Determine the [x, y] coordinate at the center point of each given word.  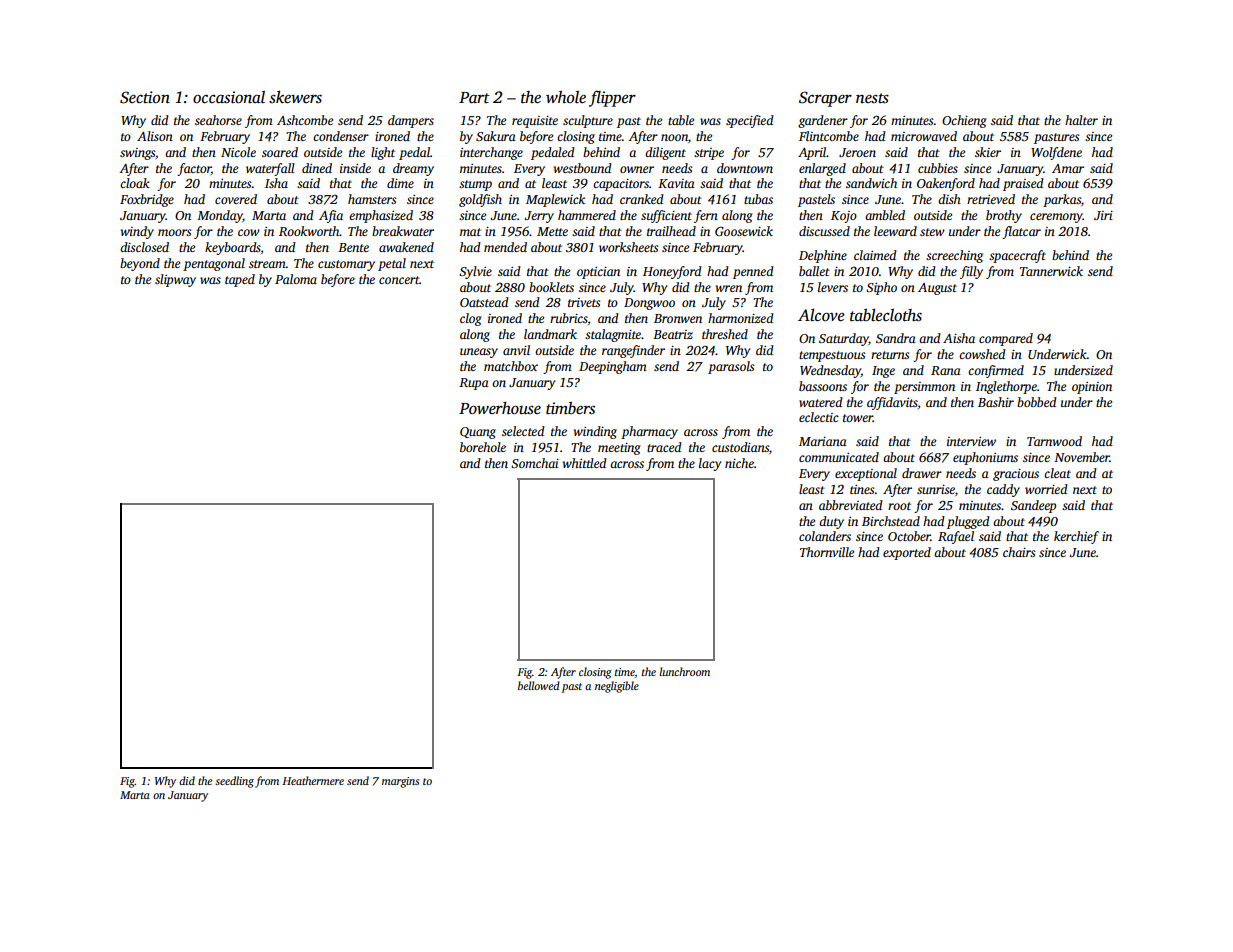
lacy [710, 464]
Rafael [956, 537]
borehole [483, 447]
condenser [341, 136]
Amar [1068, 168]
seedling [234, 782]
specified [750, 121]
